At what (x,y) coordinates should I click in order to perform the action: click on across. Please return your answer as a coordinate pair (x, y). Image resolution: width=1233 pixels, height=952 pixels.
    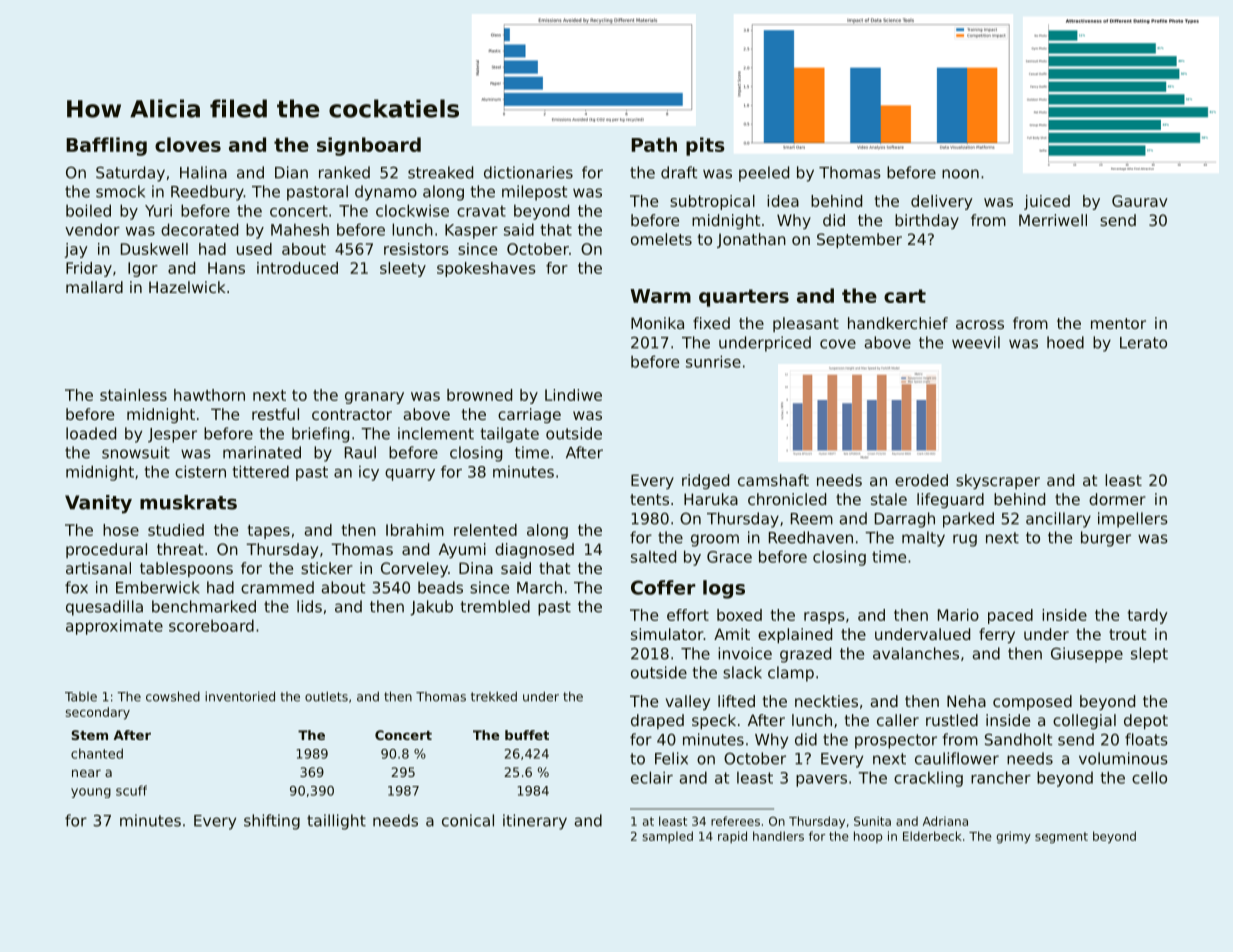
    Looking at the image, I should click on (980, 324).
